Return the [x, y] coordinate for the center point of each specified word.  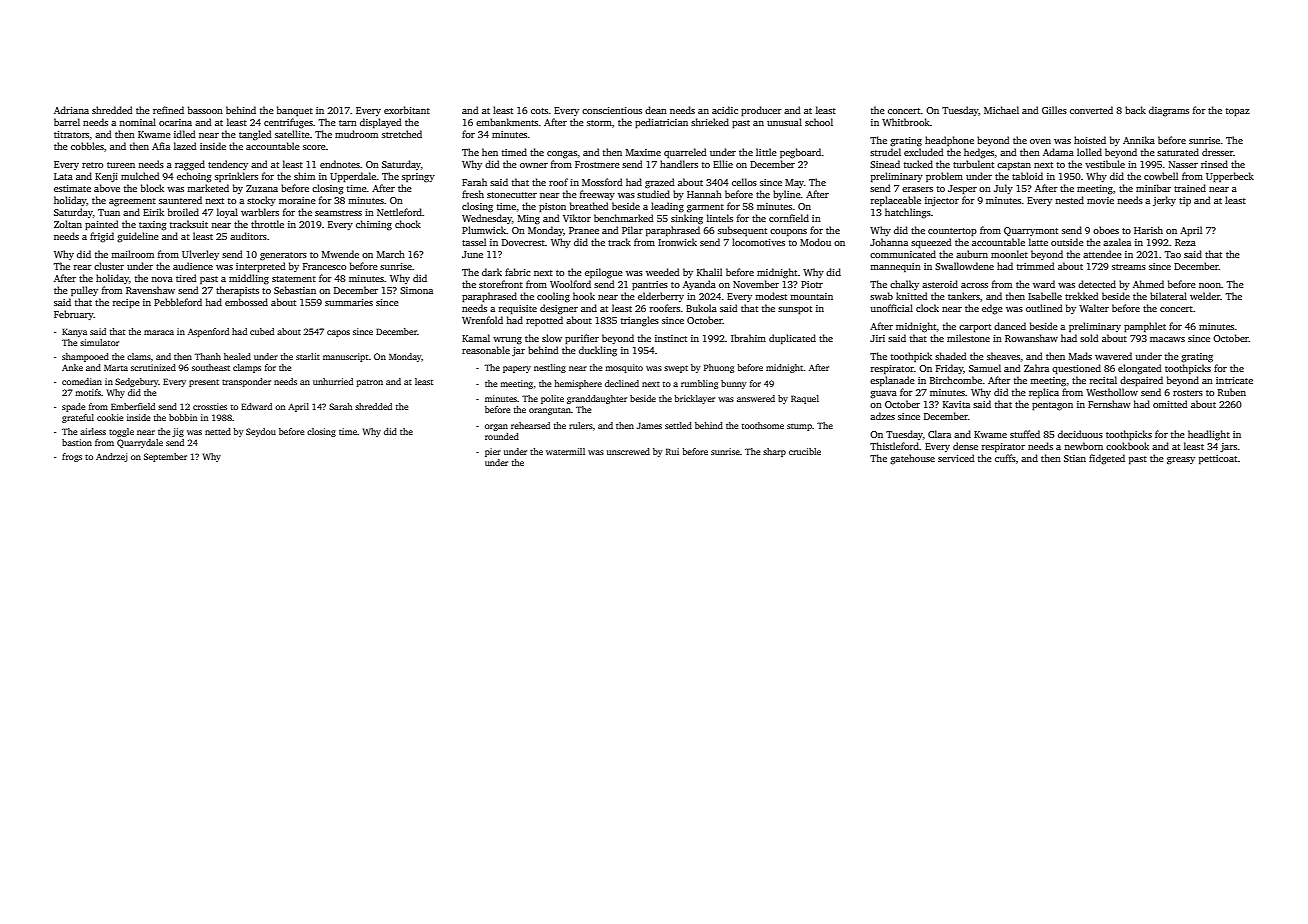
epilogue [604, 273]
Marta [116, 367]
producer [761, 111]
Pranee [584, 230]
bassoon [205, 110]
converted [1091, 110]
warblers [260, 212]
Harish [1148, 230]
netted [218, 431]
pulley [84, 291]
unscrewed [628, 451]
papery [517, 369]
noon [1210, 285]
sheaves [1003, 356]
